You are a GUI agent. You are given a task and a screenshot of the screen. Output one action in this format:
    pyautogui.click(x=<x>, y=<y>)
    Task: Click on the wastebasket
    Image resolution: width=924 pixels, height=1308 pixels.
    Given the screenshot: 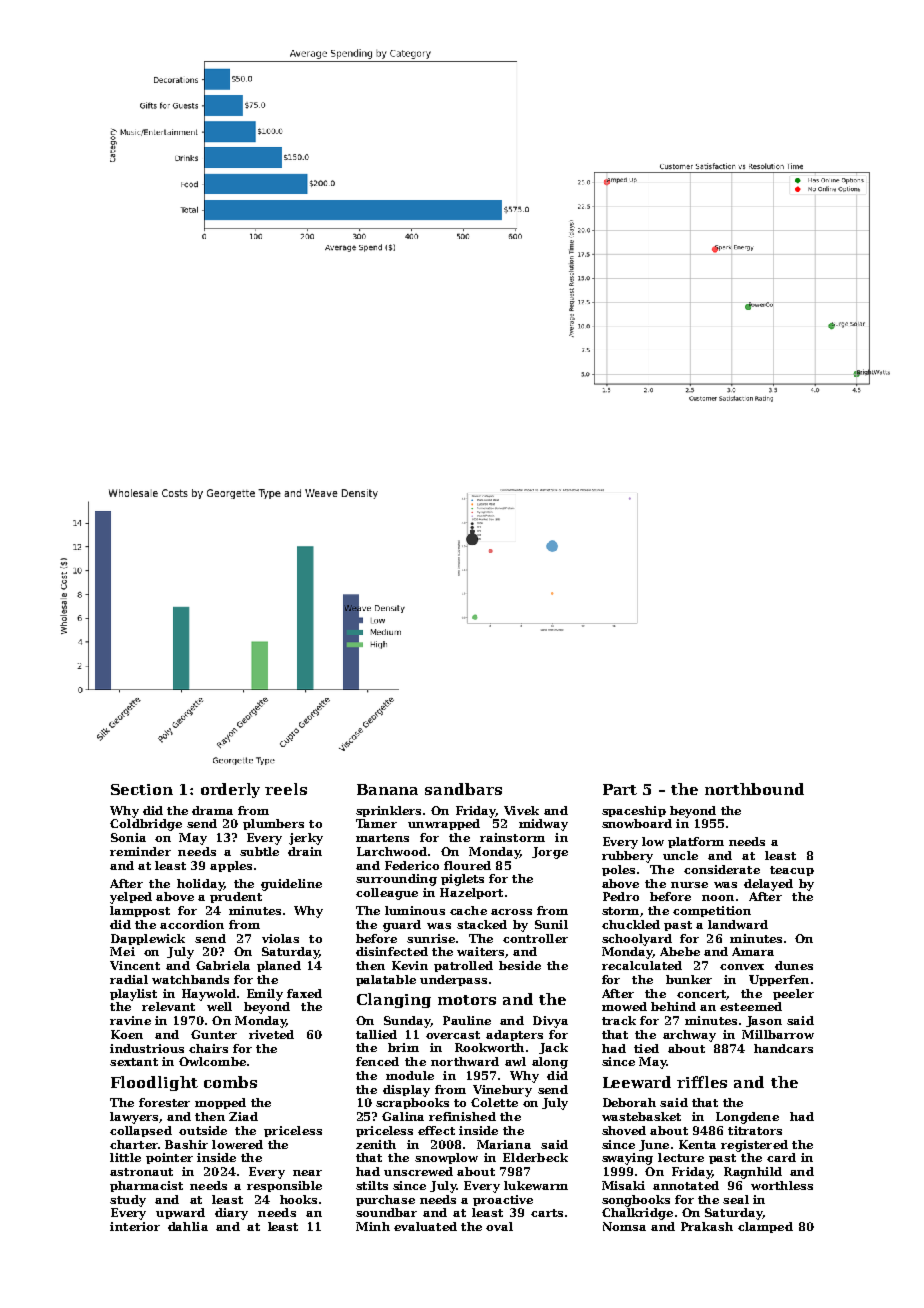 What is the action you would take?
    pyautogui.click(x=641, y=1116)
